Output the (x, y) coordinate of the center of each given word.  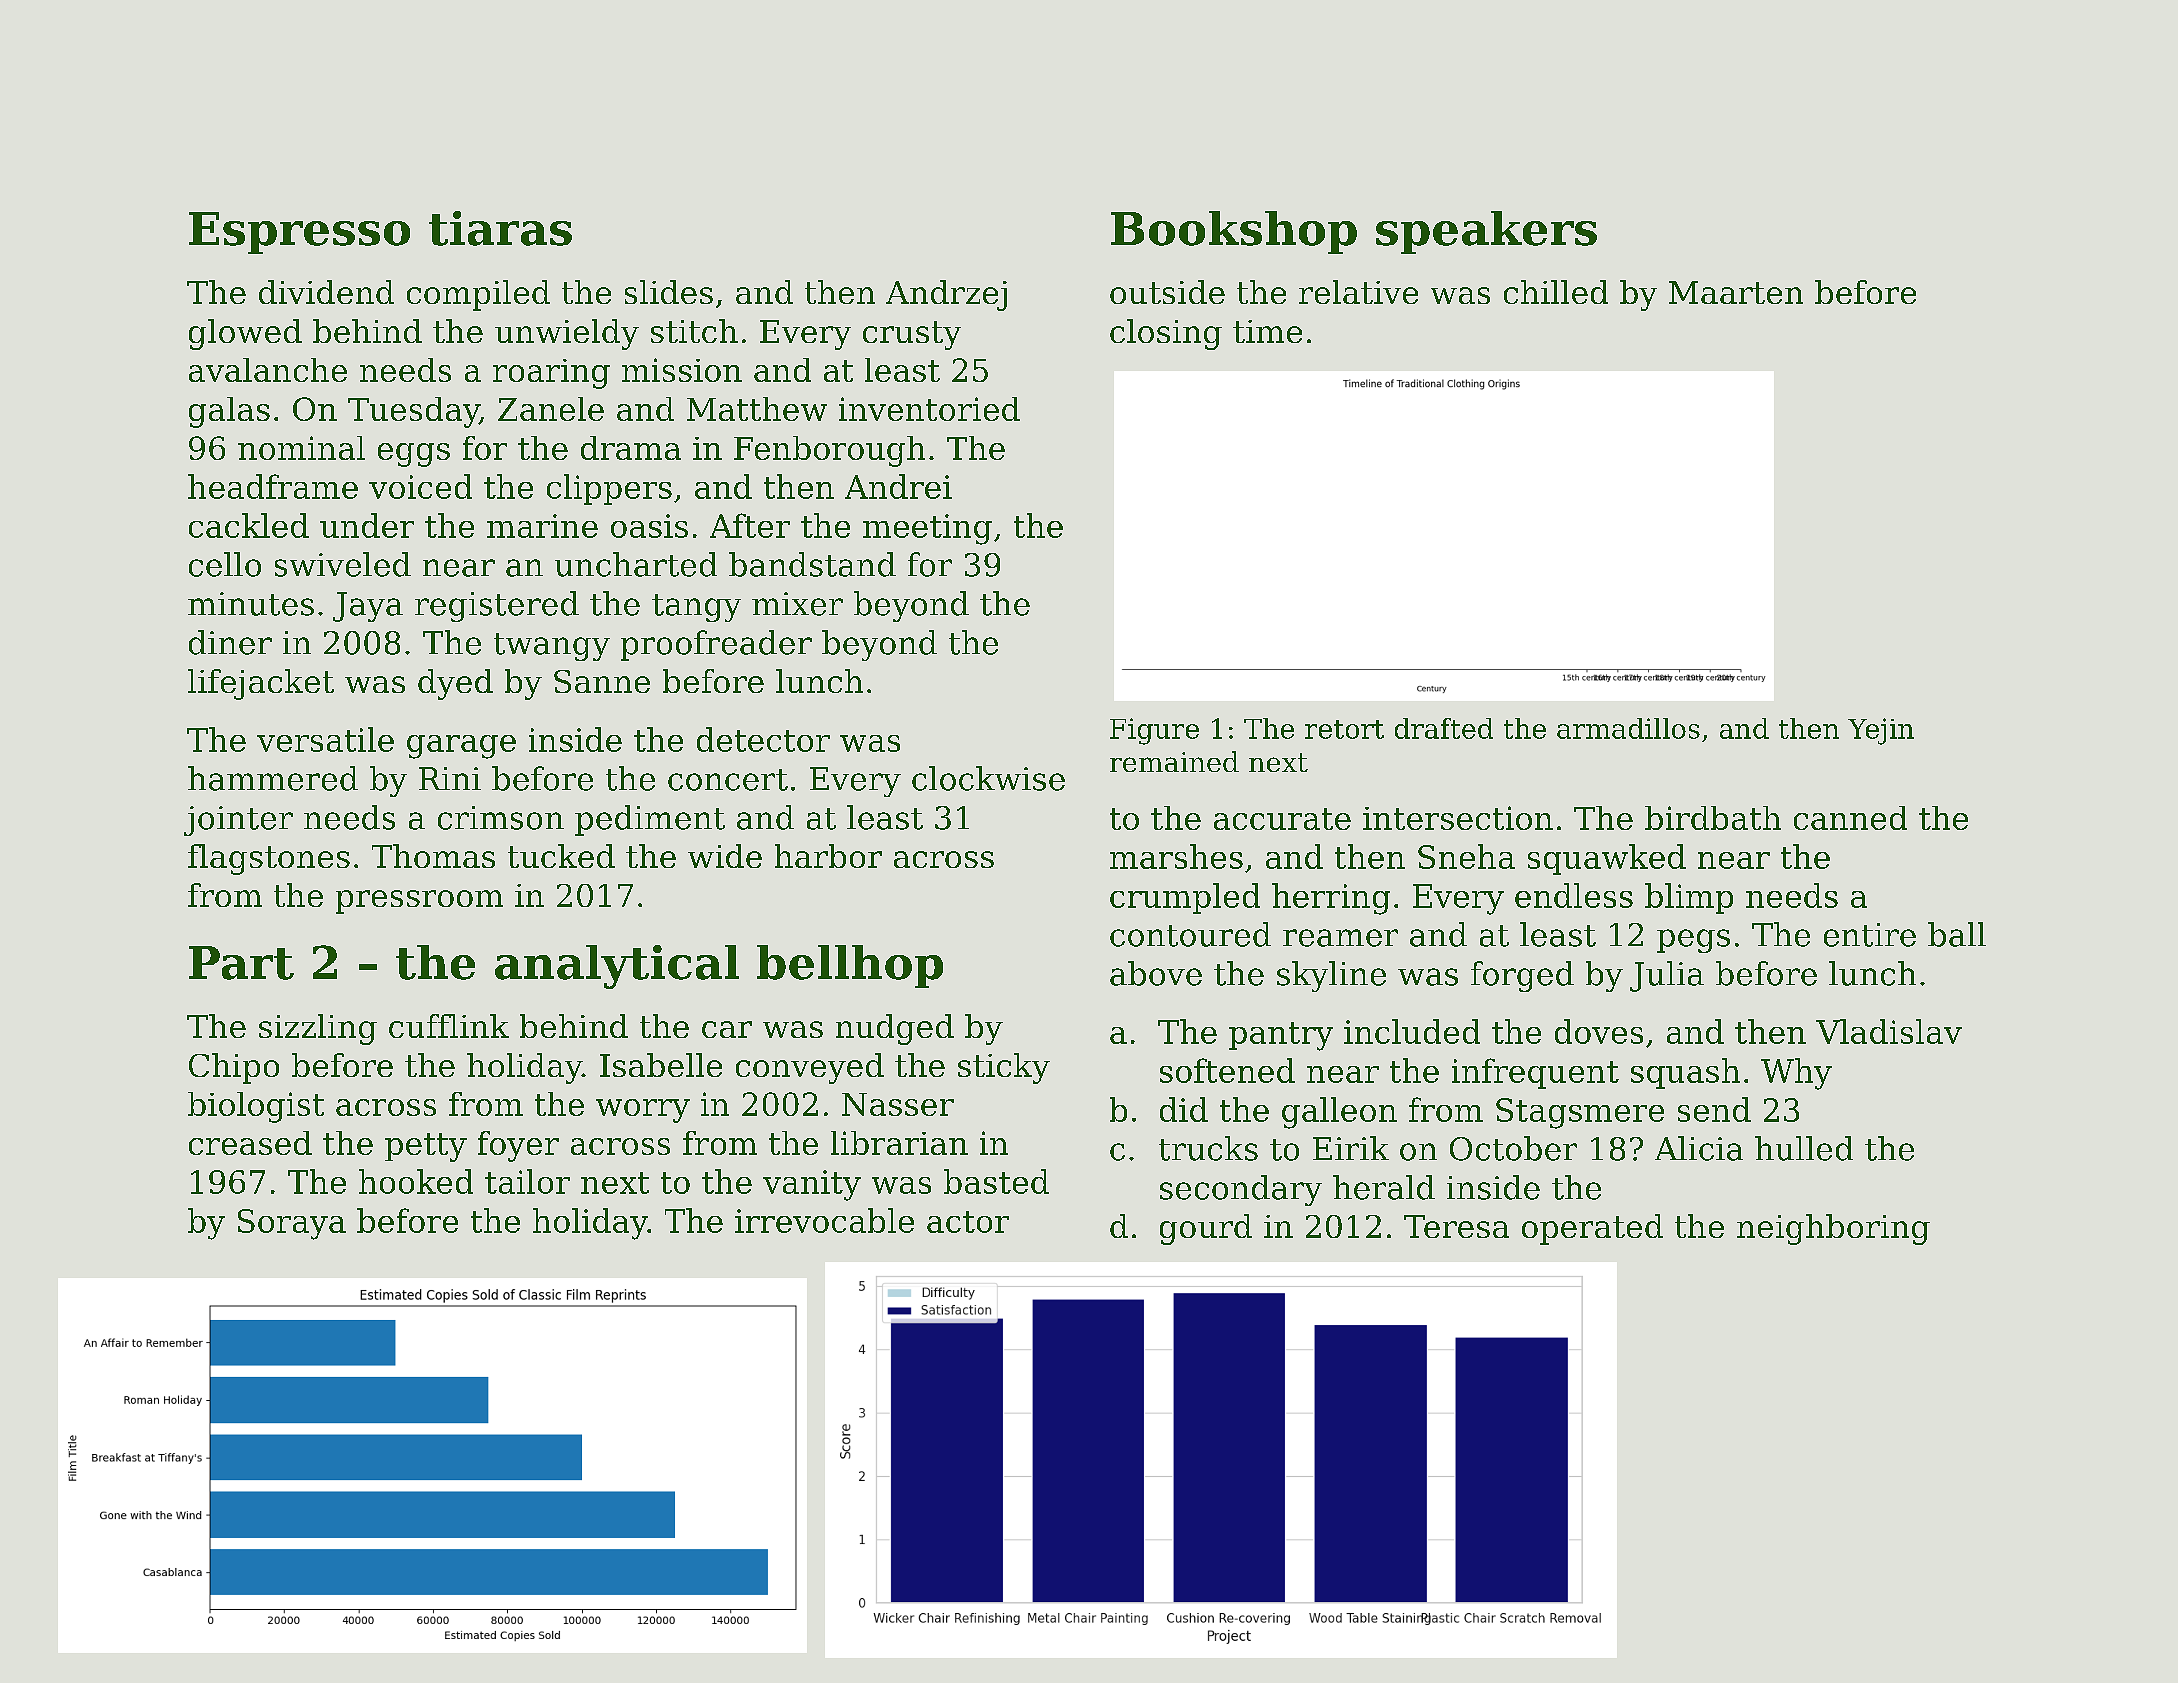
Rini (450, 778)
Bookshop (1234, 232)
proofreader (716, 645)
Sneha (1466, 856)
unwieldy (567, 334)
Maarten (1736, 292)
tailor (527, 1181)
